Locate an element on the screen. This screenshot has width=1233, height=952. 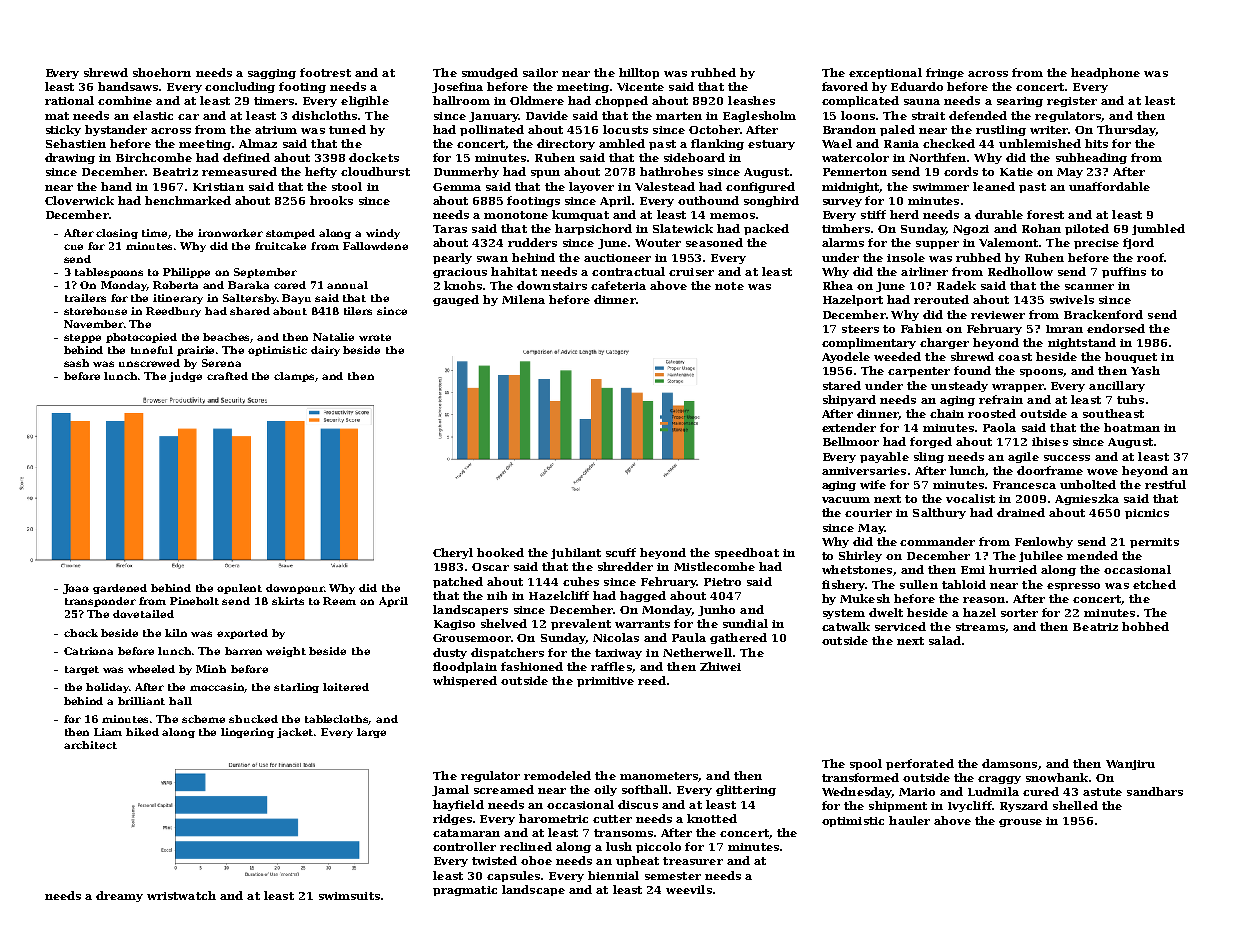
clamps is located at coordinates (295, 377).
